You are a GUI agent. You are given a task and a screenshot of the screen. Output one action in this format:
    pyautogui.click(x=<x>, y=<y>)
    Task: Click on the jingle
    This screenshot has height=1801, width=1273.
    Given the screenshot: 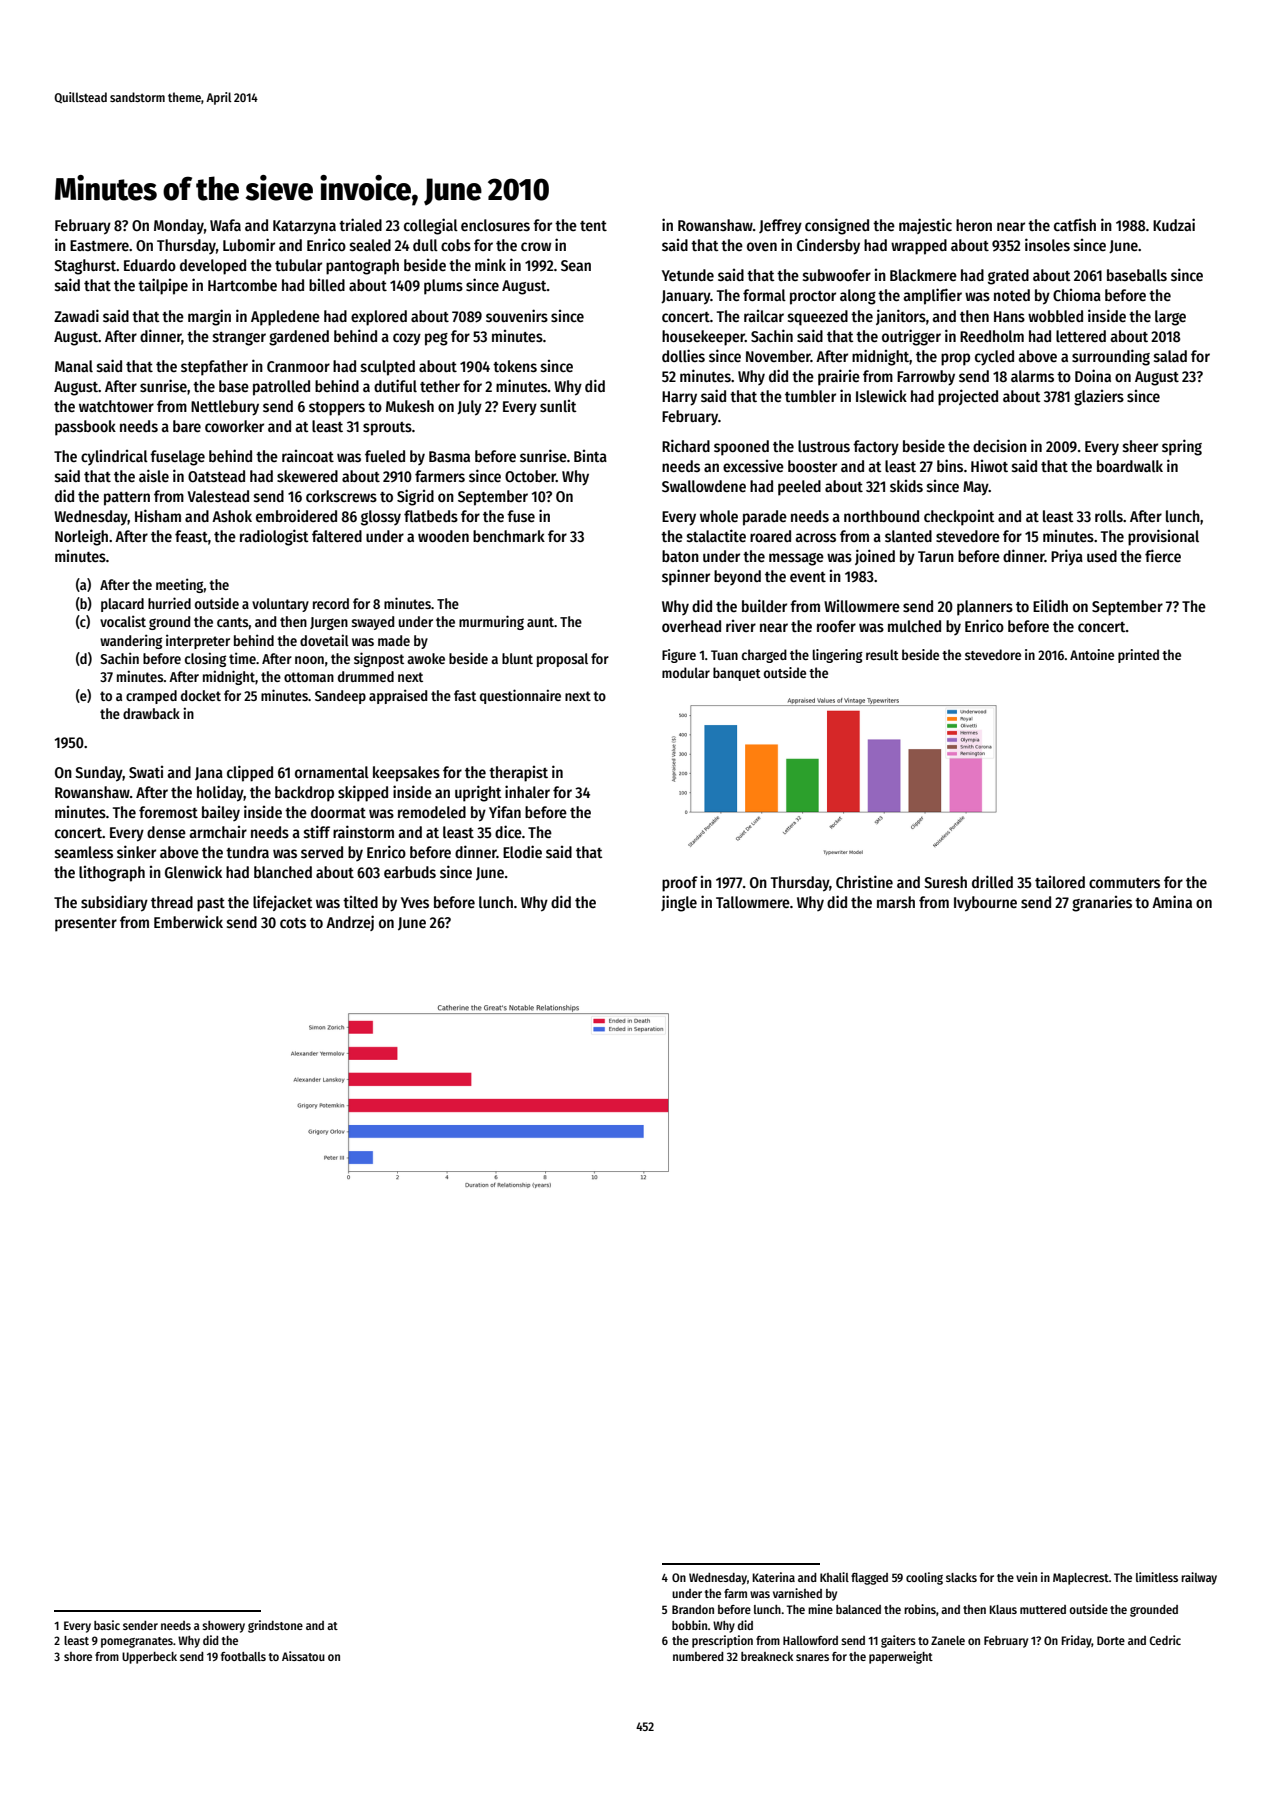 What is the action you would take?
    pyautogui.click(x=679, y=903)
